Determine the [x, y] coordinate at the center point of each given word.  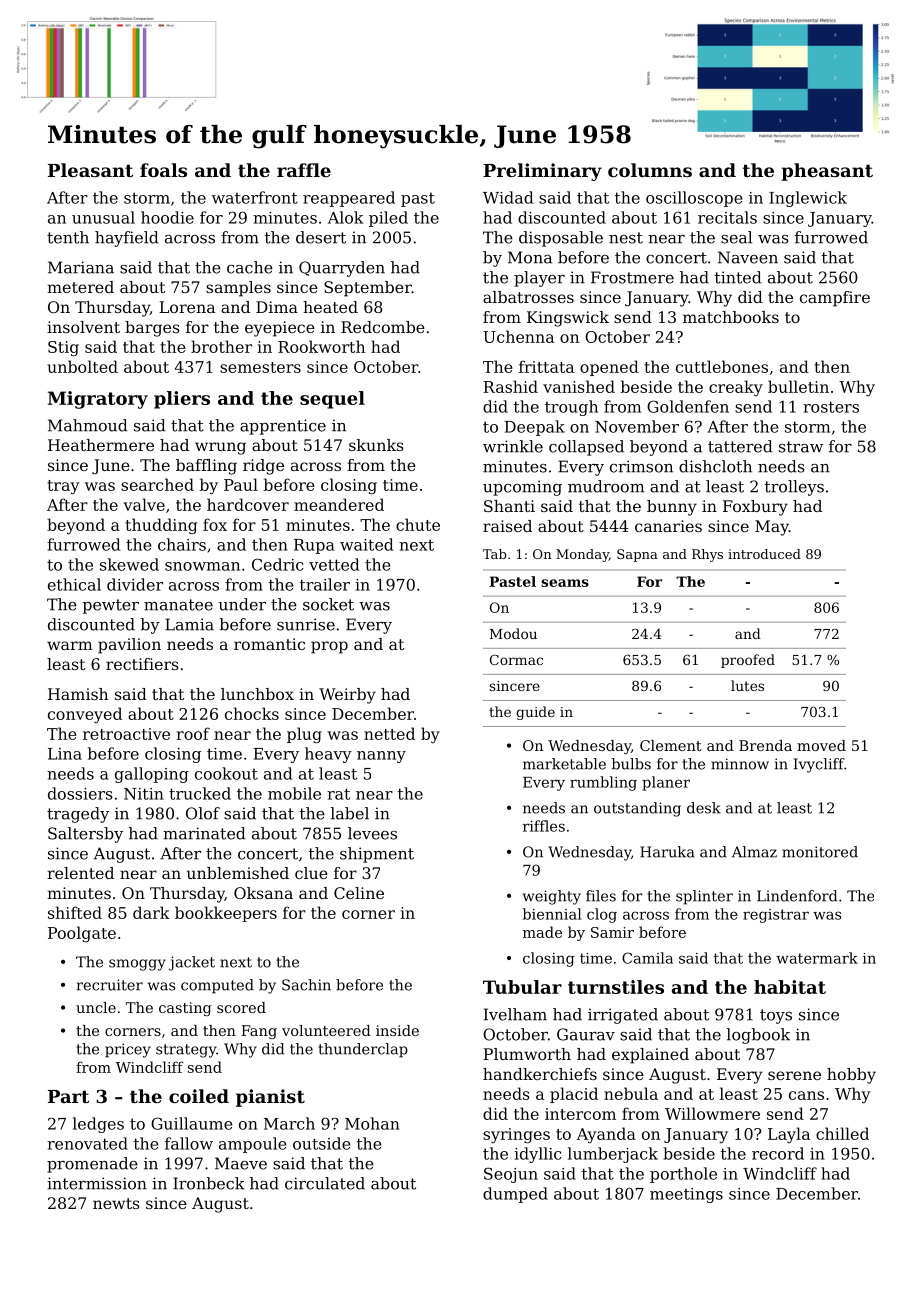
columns [650, 170]
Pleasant [90, 170]
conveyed [85, 715]
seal [736, 237]
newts [116, 1203]
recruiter [110, 985]
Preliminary [542, 172]
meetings [686, 1195]
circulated [325, 1183]
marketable [564, 764]
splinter [704, 897]
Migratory [98, 400]
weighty [552, 897]
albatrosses [528, 297]
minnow [740, 764]
